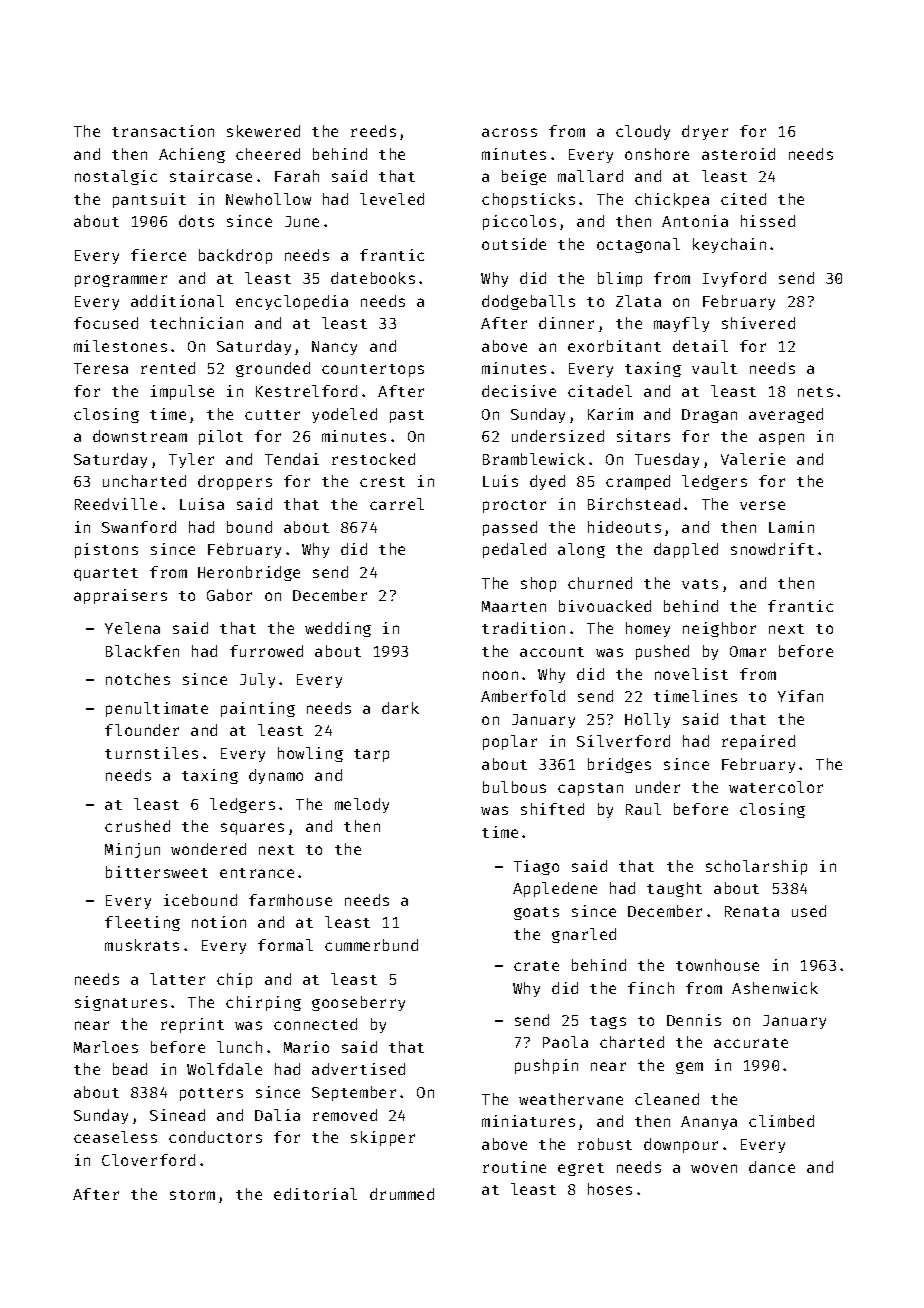 This image has height=1308, width=924. Describe the element at coordinates (536, 966) in the image. I see `crate` at that location.
